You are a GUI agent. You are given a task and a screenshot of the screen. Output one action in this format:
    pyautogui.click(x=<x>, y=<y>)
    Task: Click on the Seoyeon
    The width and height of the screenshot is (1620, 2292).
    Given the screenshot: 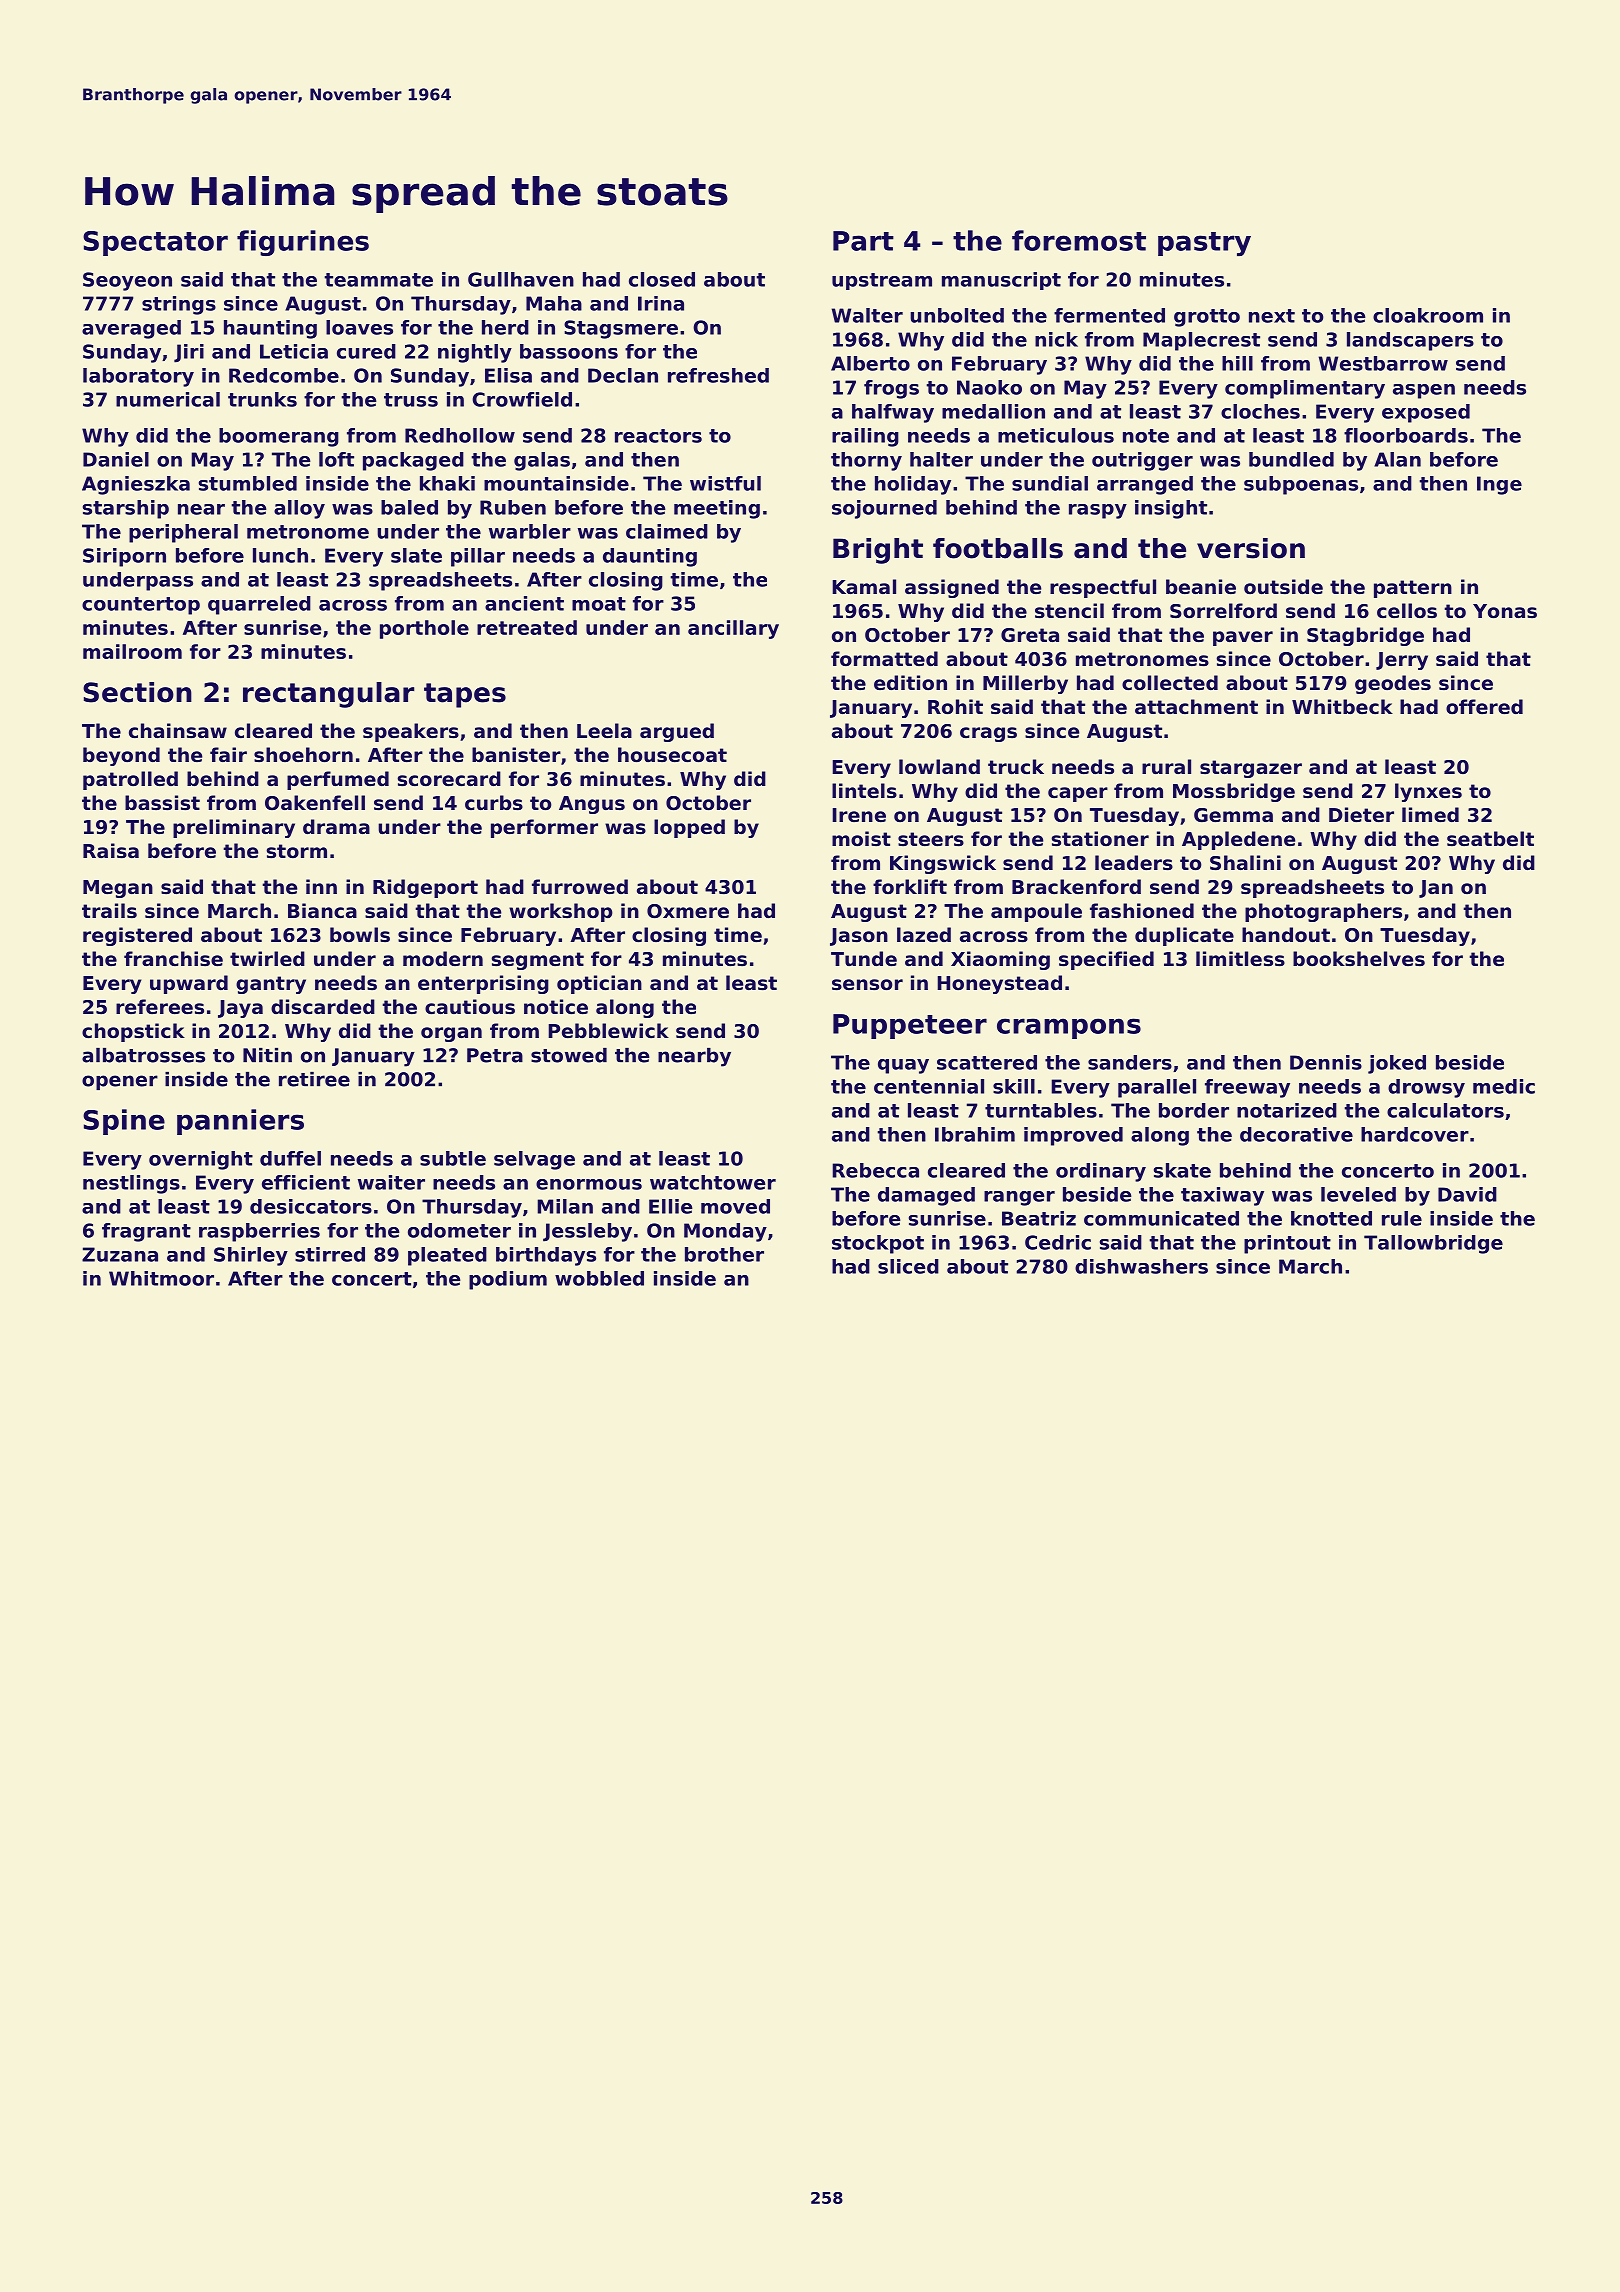 What is the action you would take?
    pyautogui.click(x=127, y=281)
